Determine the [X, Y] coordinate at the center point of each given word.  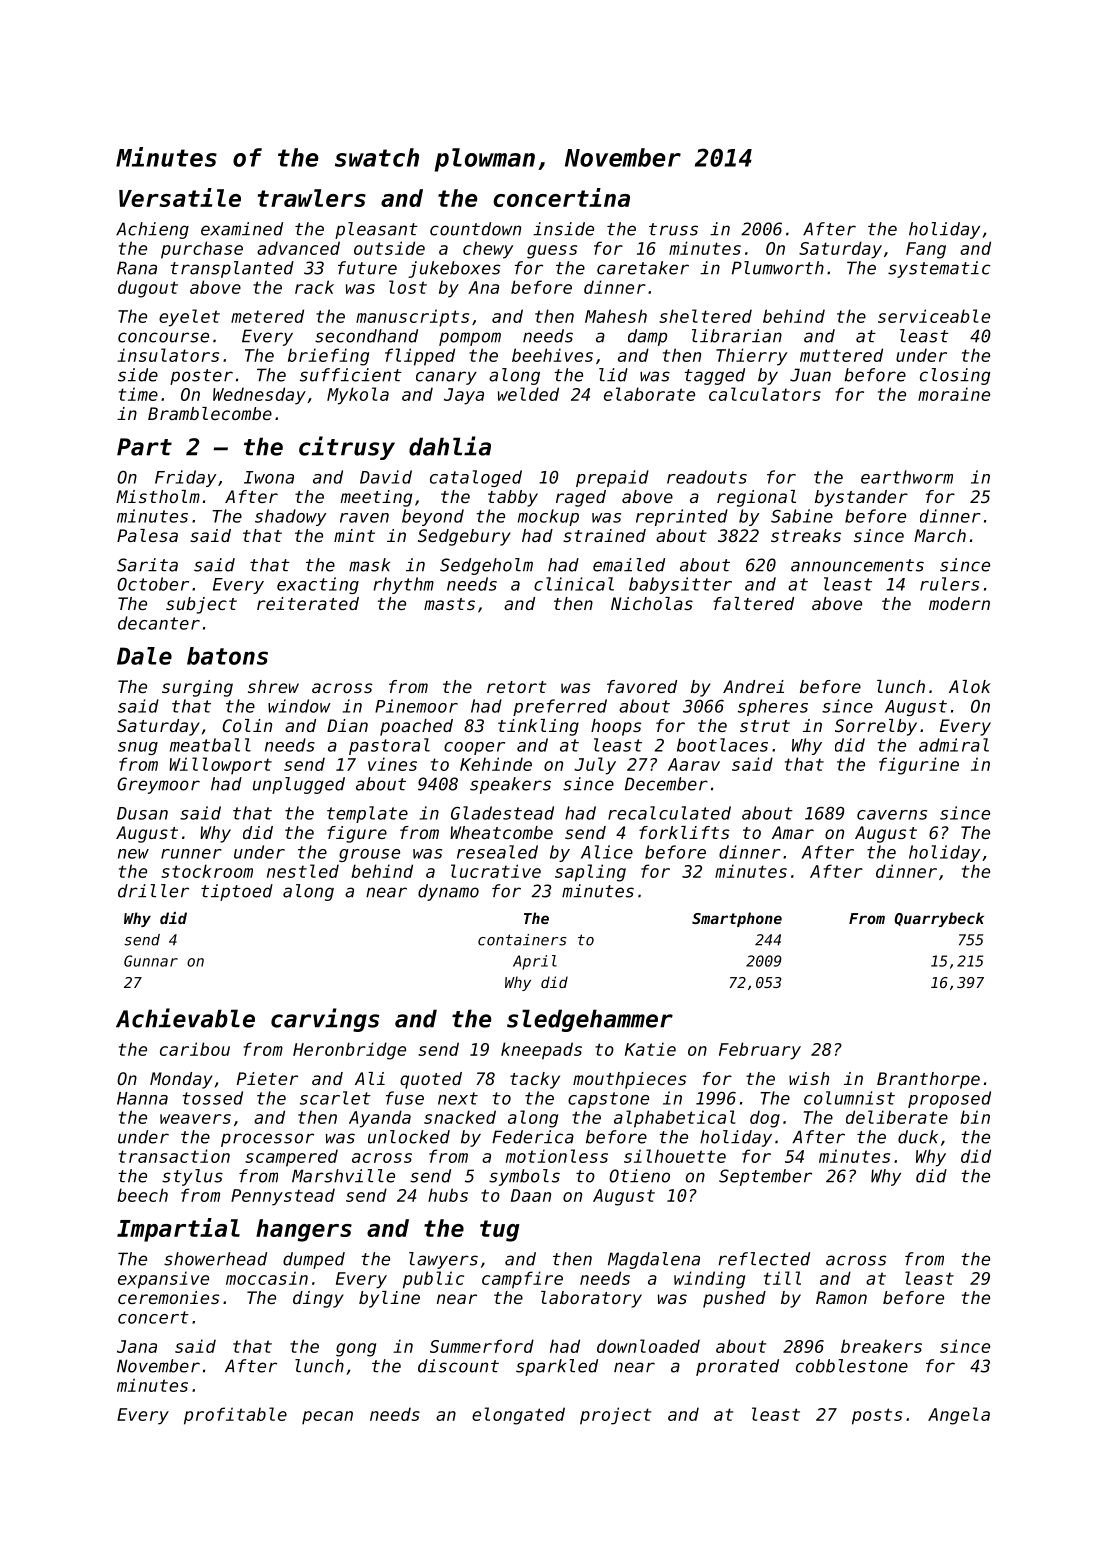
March [940, 535]
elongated [518, 1416]
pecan [327, 1418]
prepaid [612, 478]
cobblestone [852, 1366]
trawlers [312, 198]
